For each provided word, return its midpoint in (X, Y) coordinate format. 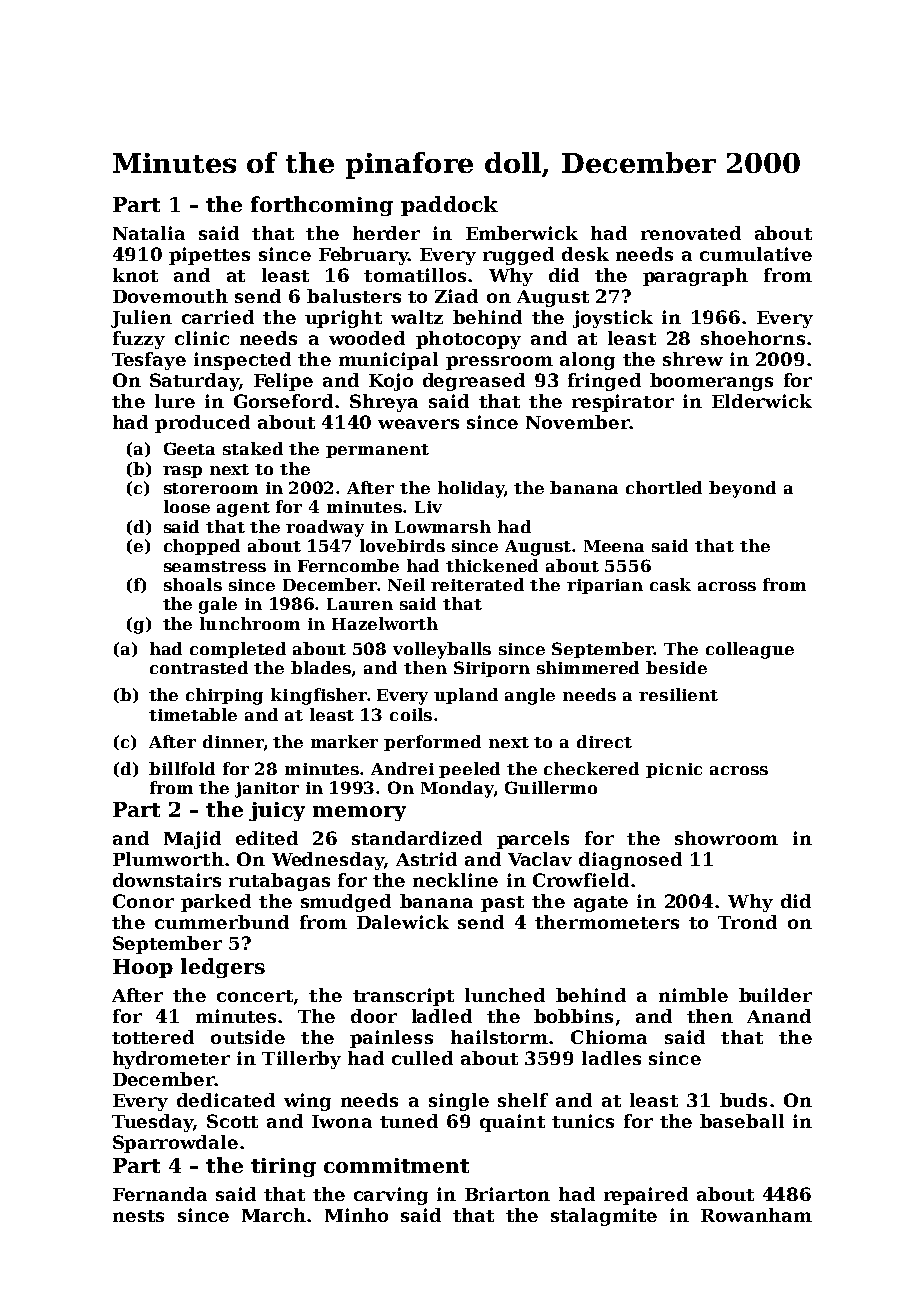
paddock (449, 206)
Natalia (149, 233)
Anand (779, 1016)
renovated (691, 233)
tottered (153, 1037)
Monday (457, 789)
